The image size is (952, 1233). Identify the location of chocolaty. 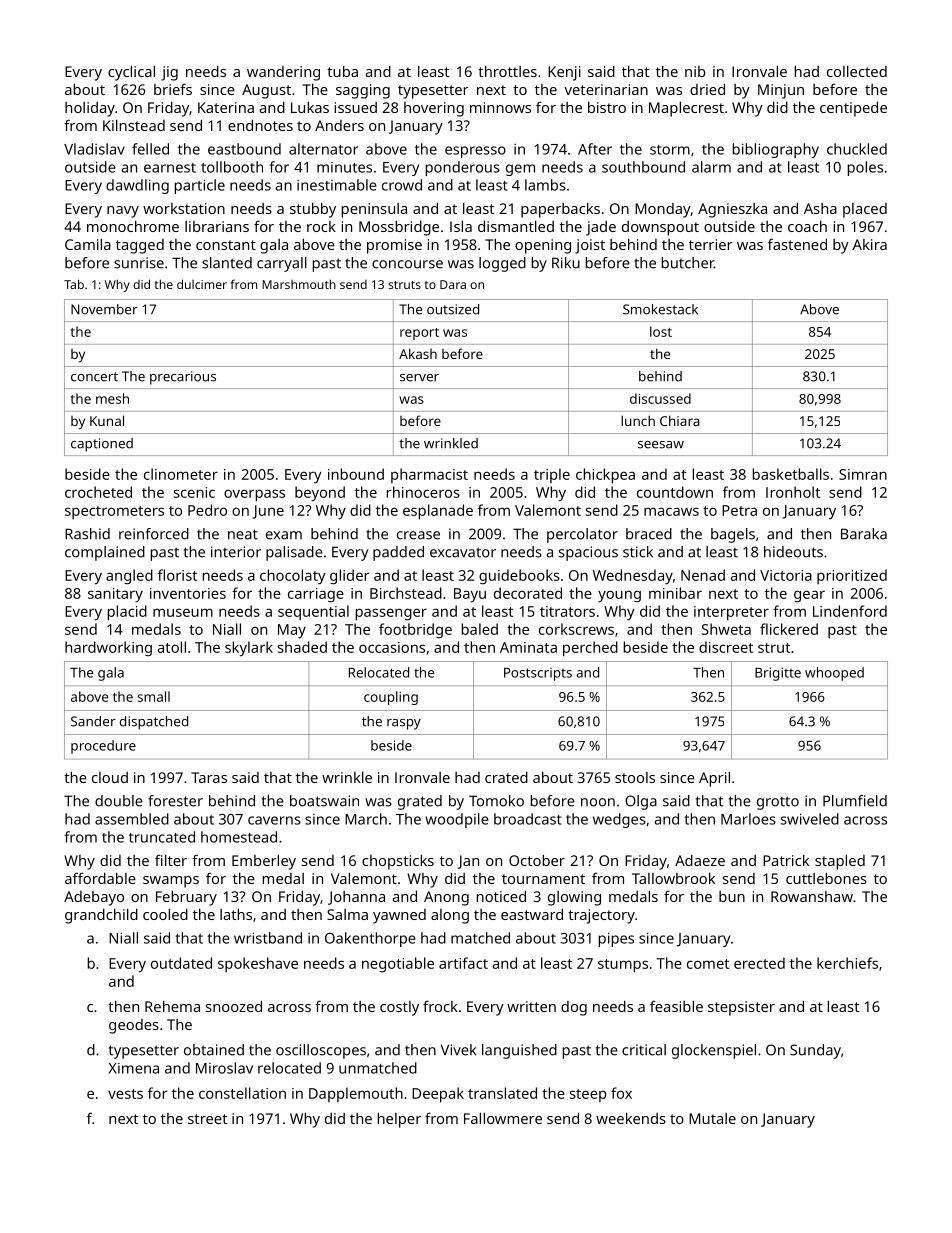
(293, 576).
